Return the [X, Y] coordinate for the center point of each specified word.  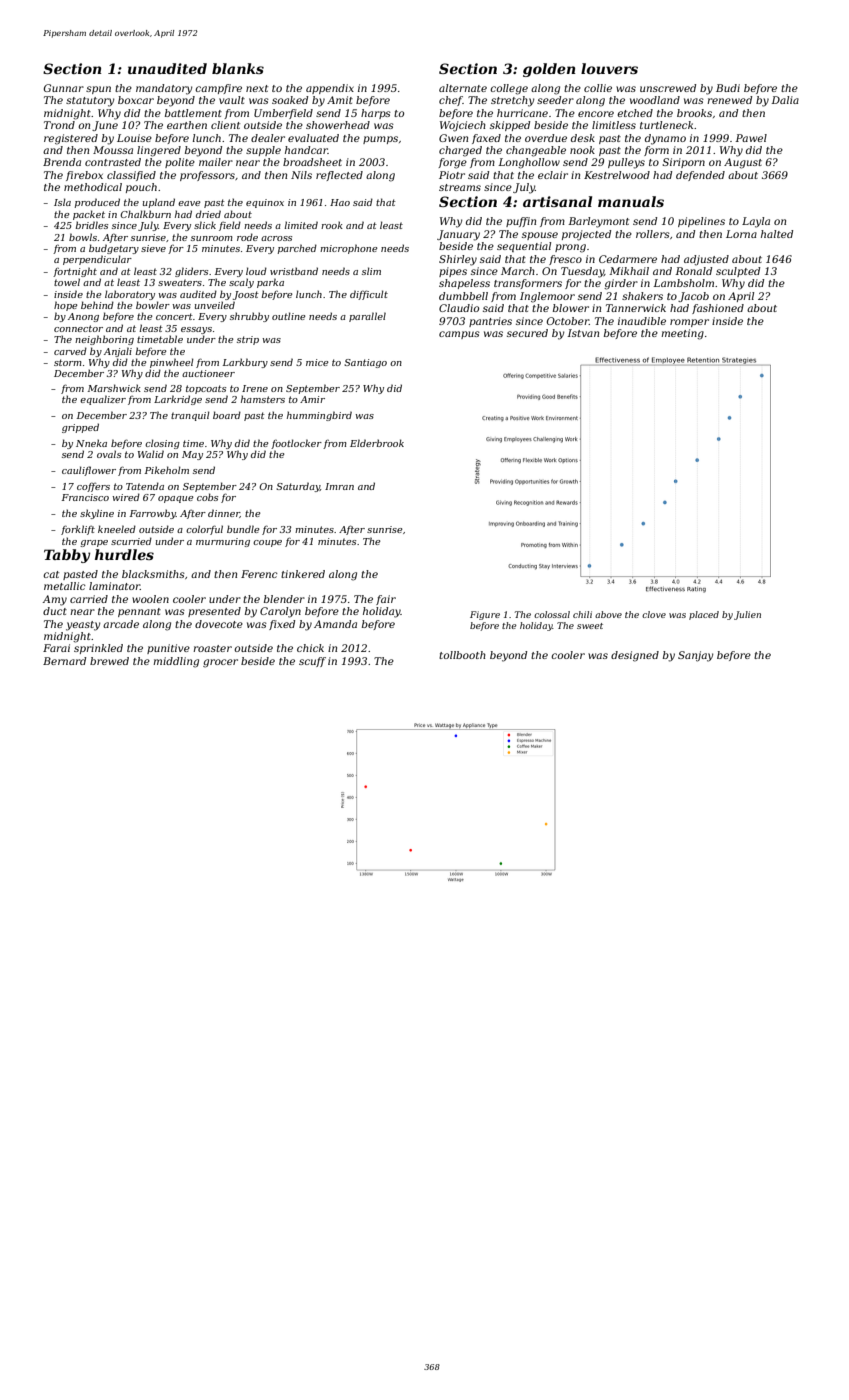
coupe [267, 543]
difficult [369, 295]
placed [704, 615]
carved [70, 351]
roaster [212, 648]
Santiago [365, 363]
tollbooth [462, 655]
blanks [238, 68]
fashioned [718, 309]
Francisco [85, 497]
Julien [747, 615]
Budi [728, 88]
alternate [463, 88]
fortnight [75, 272]
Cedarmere [628, 259]
